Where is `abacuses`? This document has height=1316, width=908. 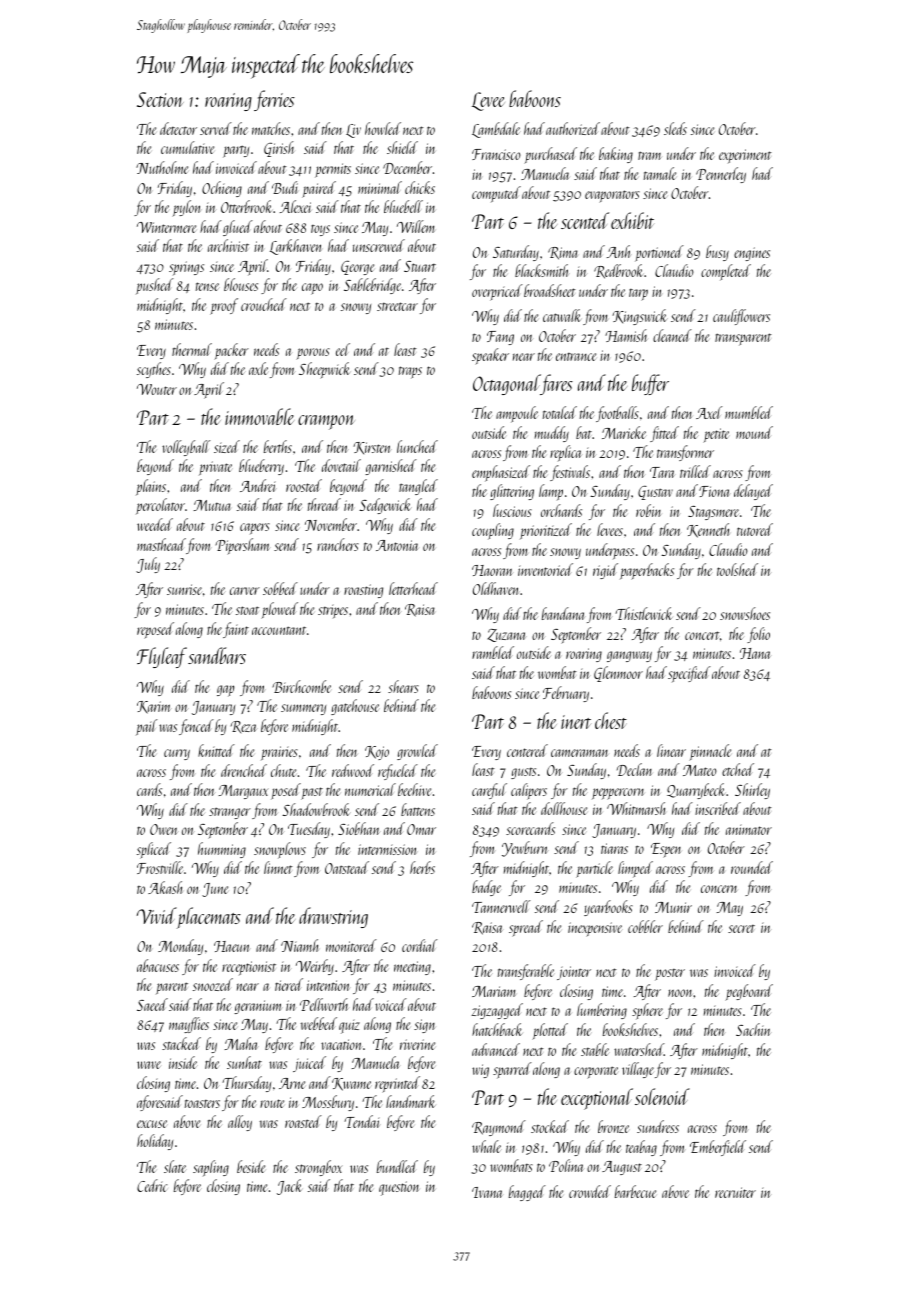 abacuses is located at coordinates (158, 965).
